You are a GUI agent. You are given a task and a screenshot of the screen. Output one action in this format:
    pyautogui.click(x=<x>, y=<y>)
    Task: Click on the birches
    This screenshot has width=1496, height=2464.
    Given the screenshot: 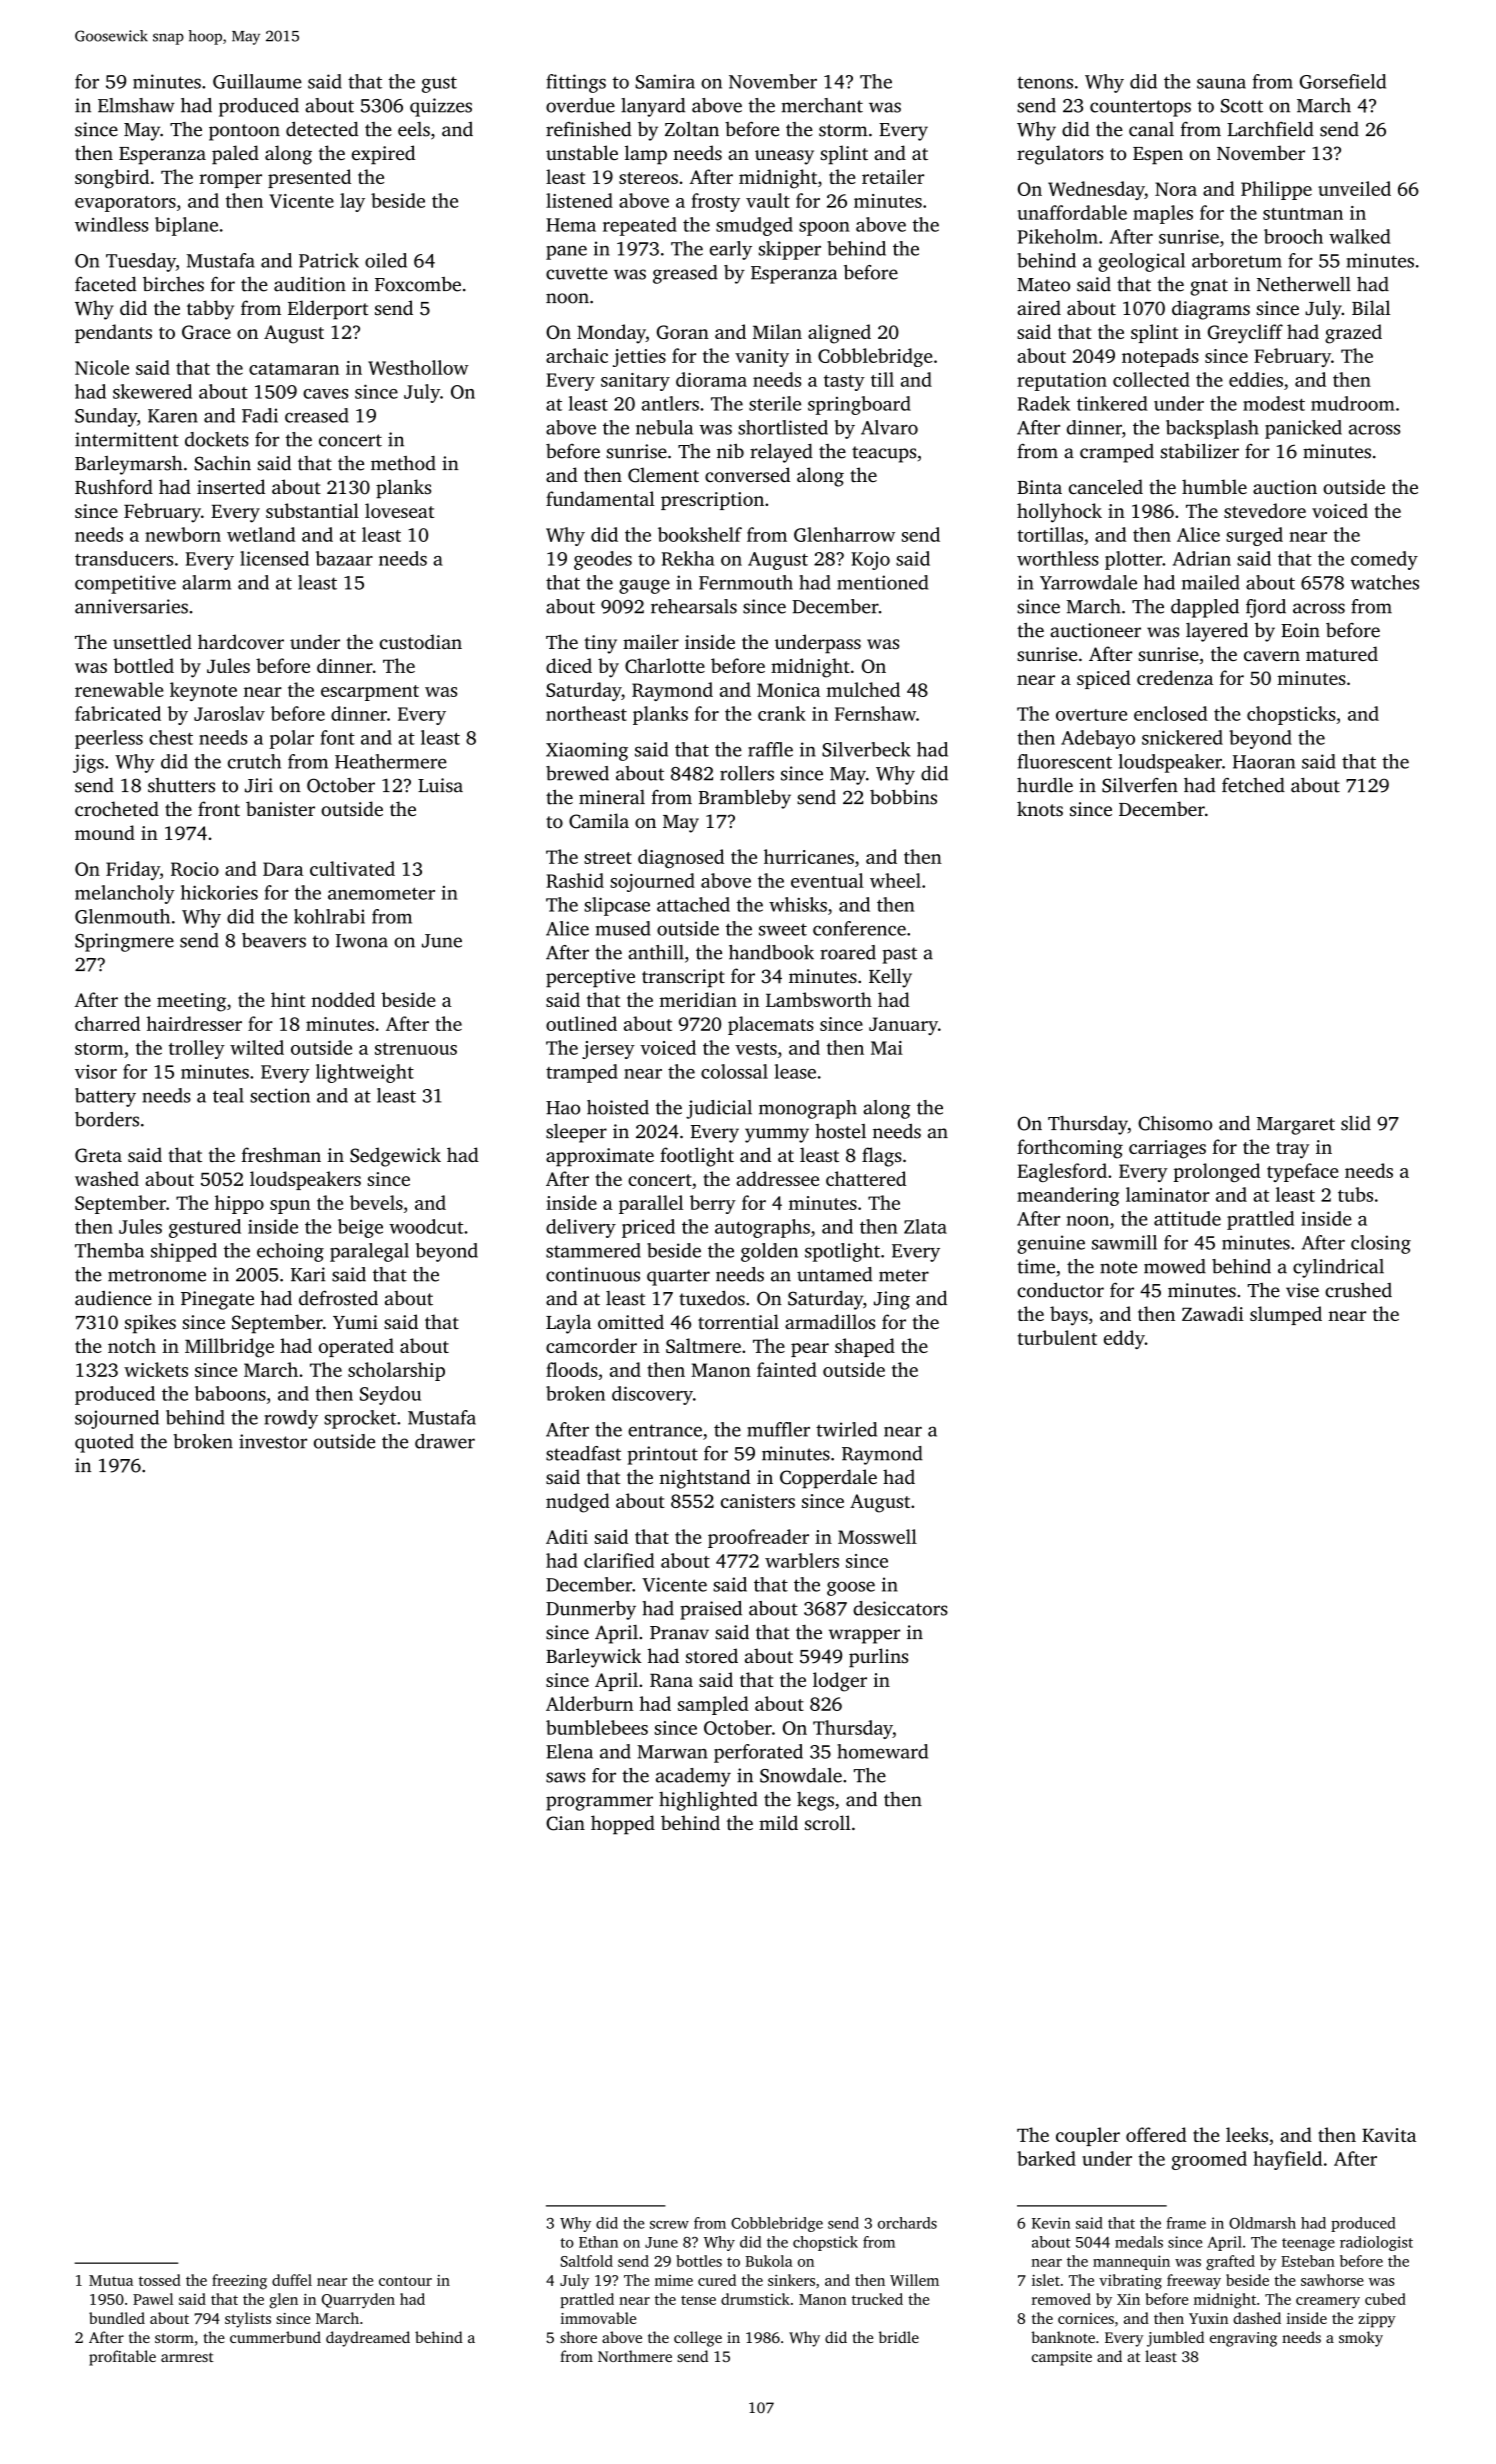 What is the action you would take?
    pyautogui.click(x=173, y=284)
